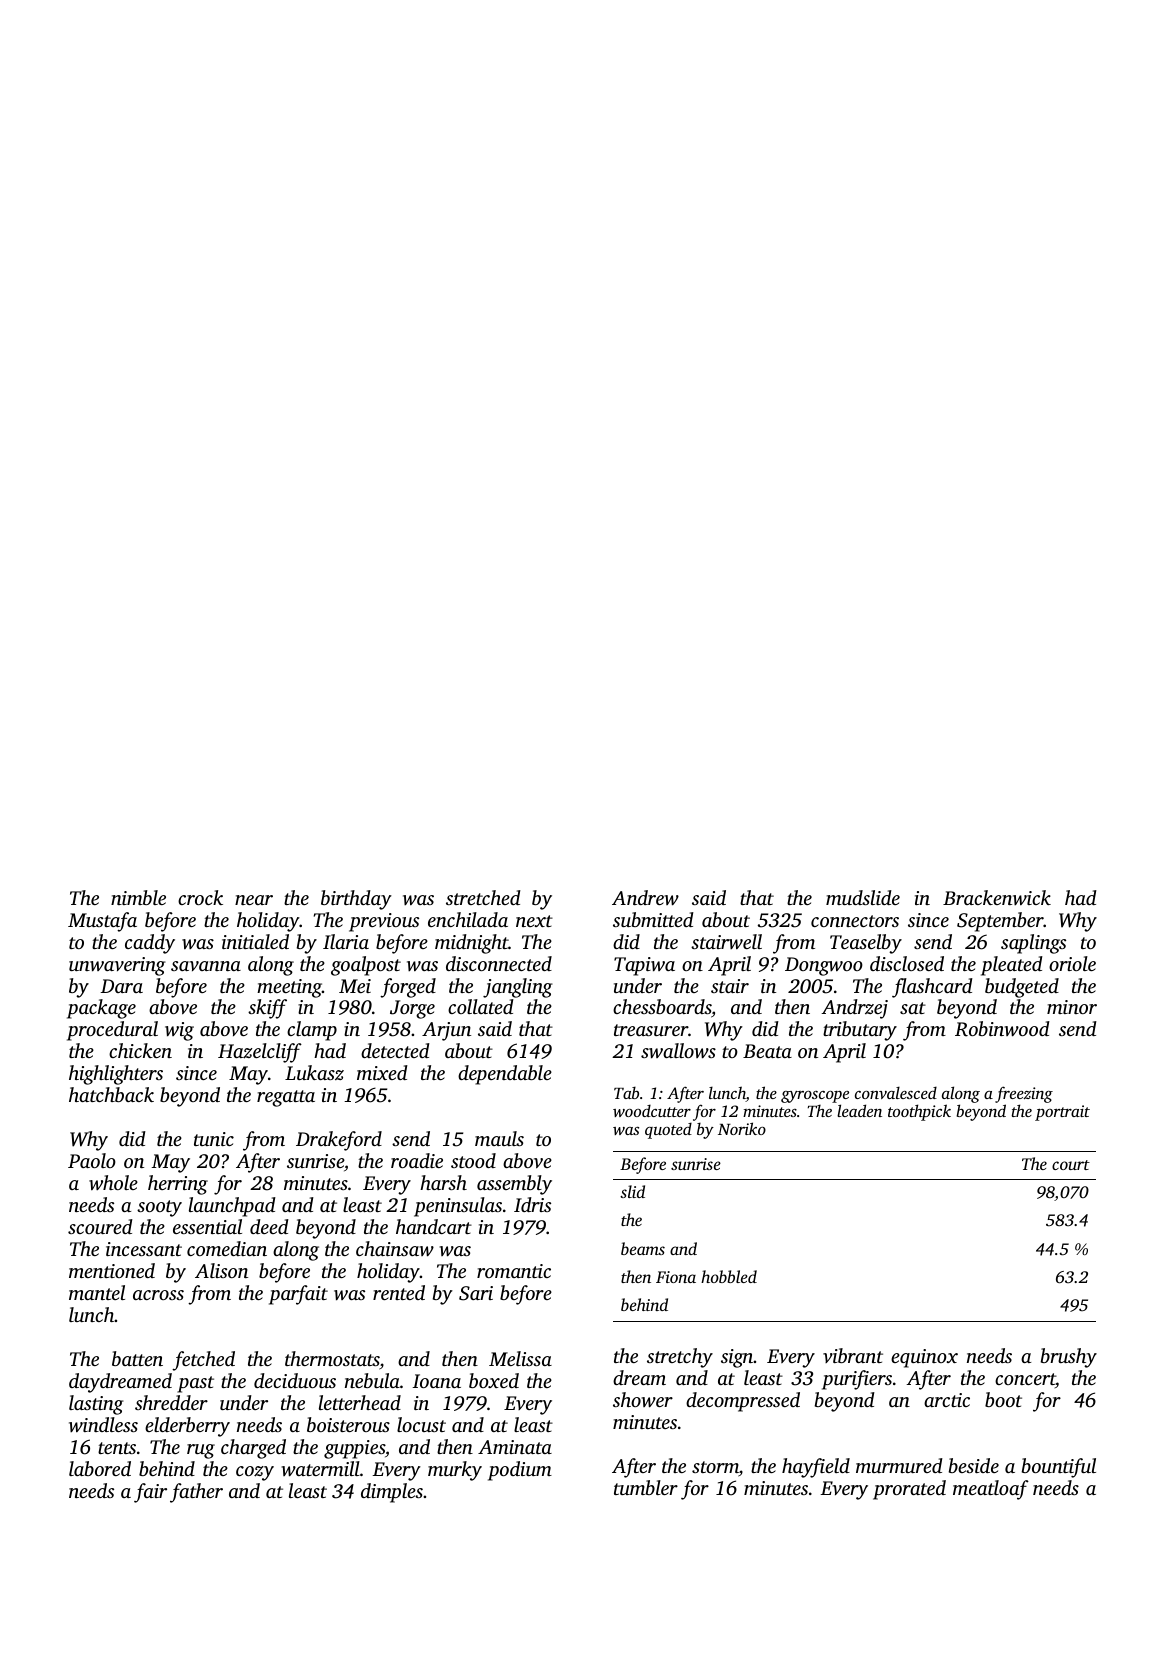 Image resolution: width=1165 pixels, height=1654 pixels. I want to click on Idris, so click(532, 1204).
